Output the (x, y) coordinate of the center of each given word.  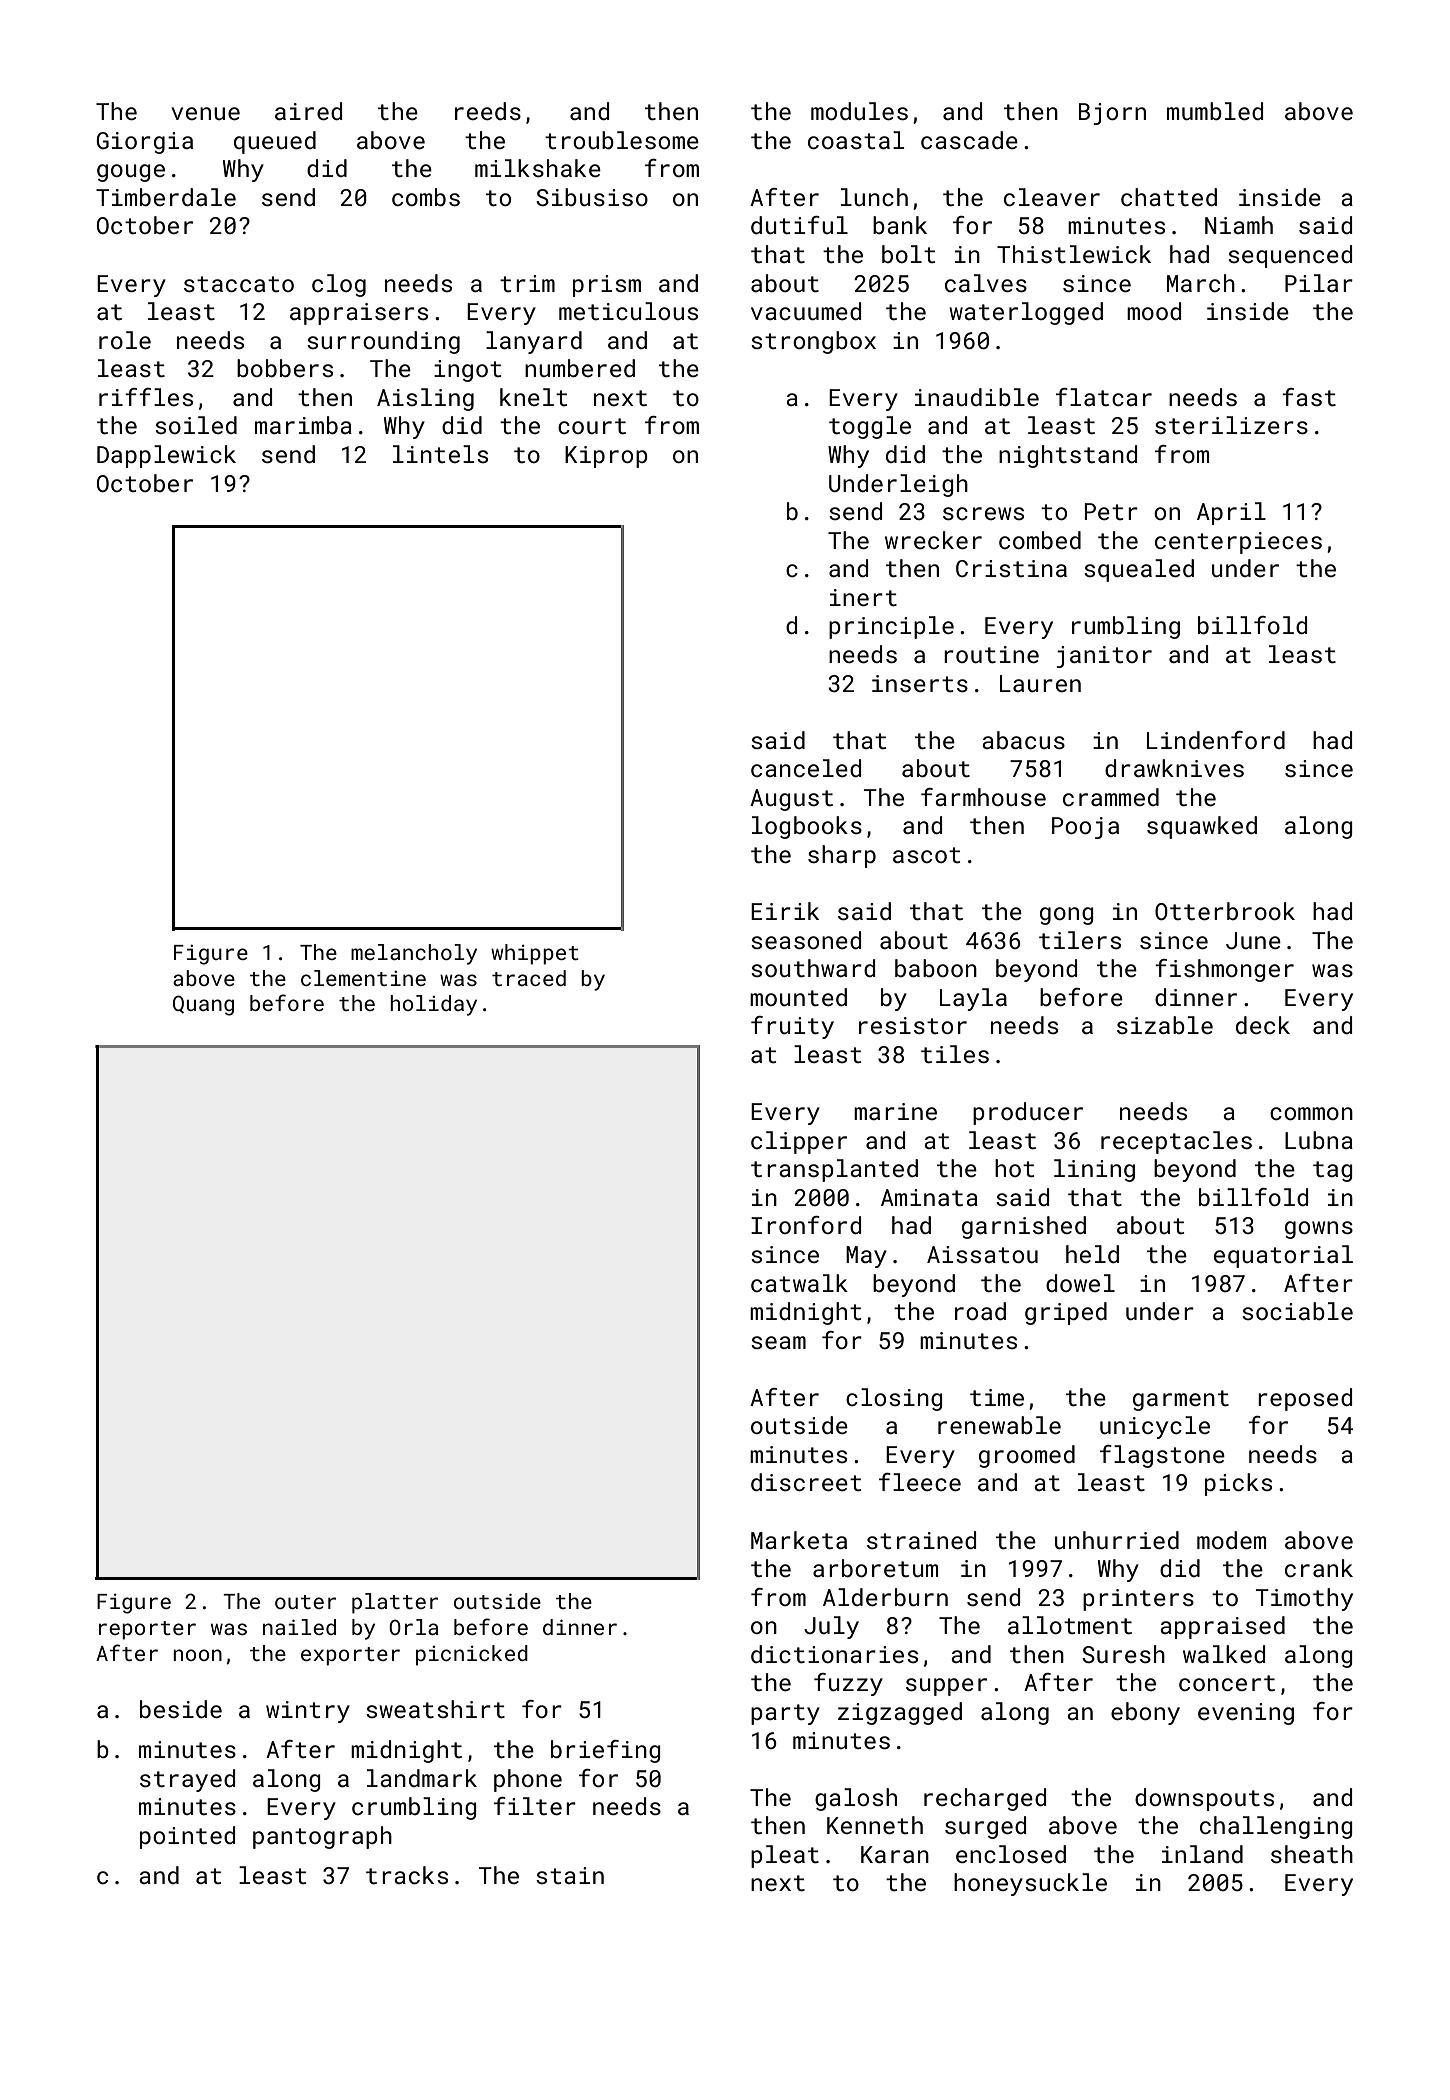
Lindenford (1216, 740)
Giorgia (144, 143)
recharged (985, 1799)
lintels (440, 454)
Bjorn (1112, 114)
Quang (203, 1005)
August (791, 800)
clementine (363, 978)
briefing (605, 1751)
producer (1028, 1113)
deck (1263, 1025)
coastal (856, 140)
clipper (799, 1142)
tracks (407, 1875)
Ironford (806, 1225)
